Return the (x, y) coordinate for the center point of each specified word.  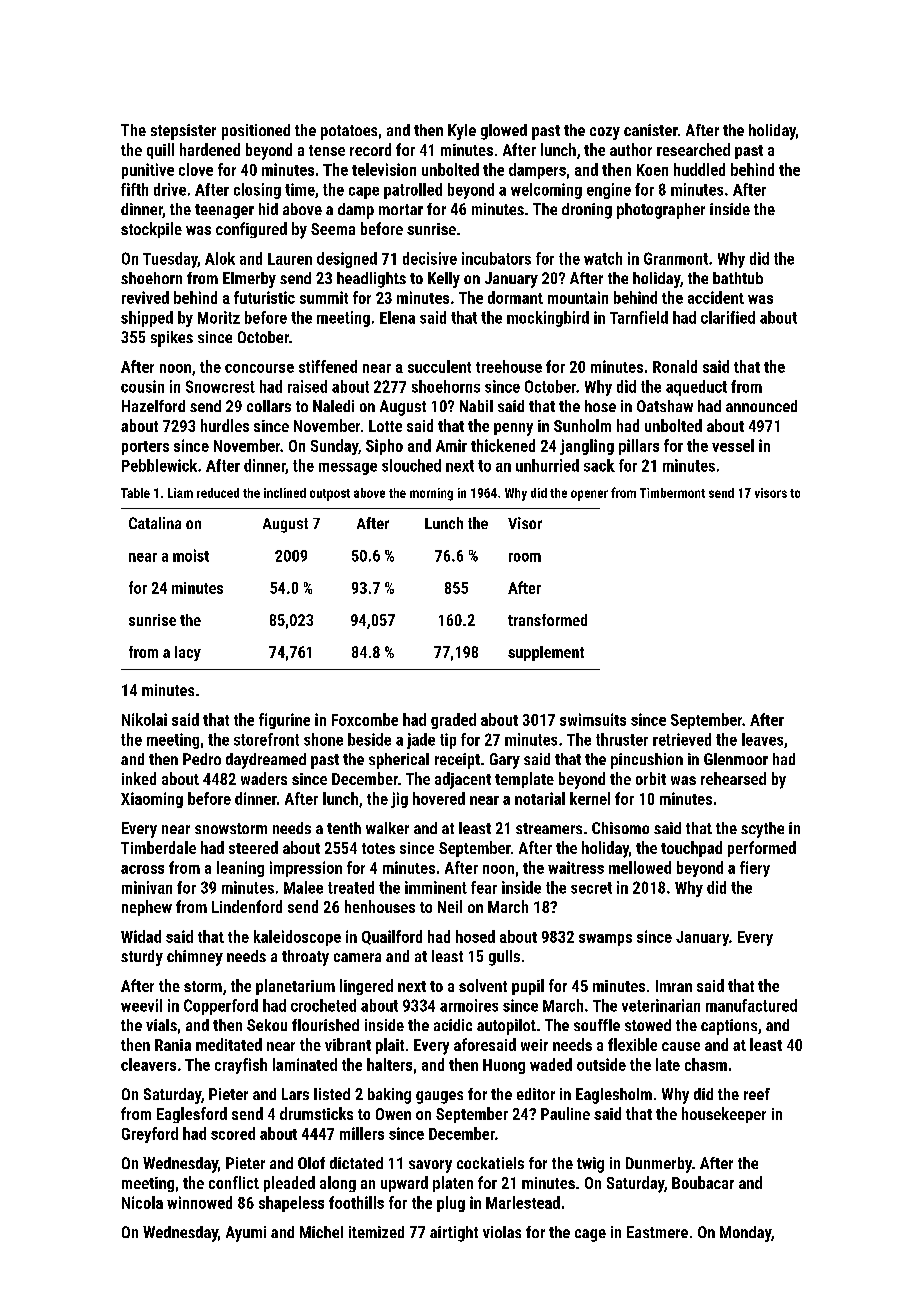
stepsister (183, 132)
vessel (733, 445)
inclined (285, 493)
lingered (366, 987)
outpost (330, 495)
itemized (376, 1232)
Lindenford (247, 906)
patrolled (413, 191)
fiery (755, 869)
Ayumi (246, 1234)
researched (693, 149)
